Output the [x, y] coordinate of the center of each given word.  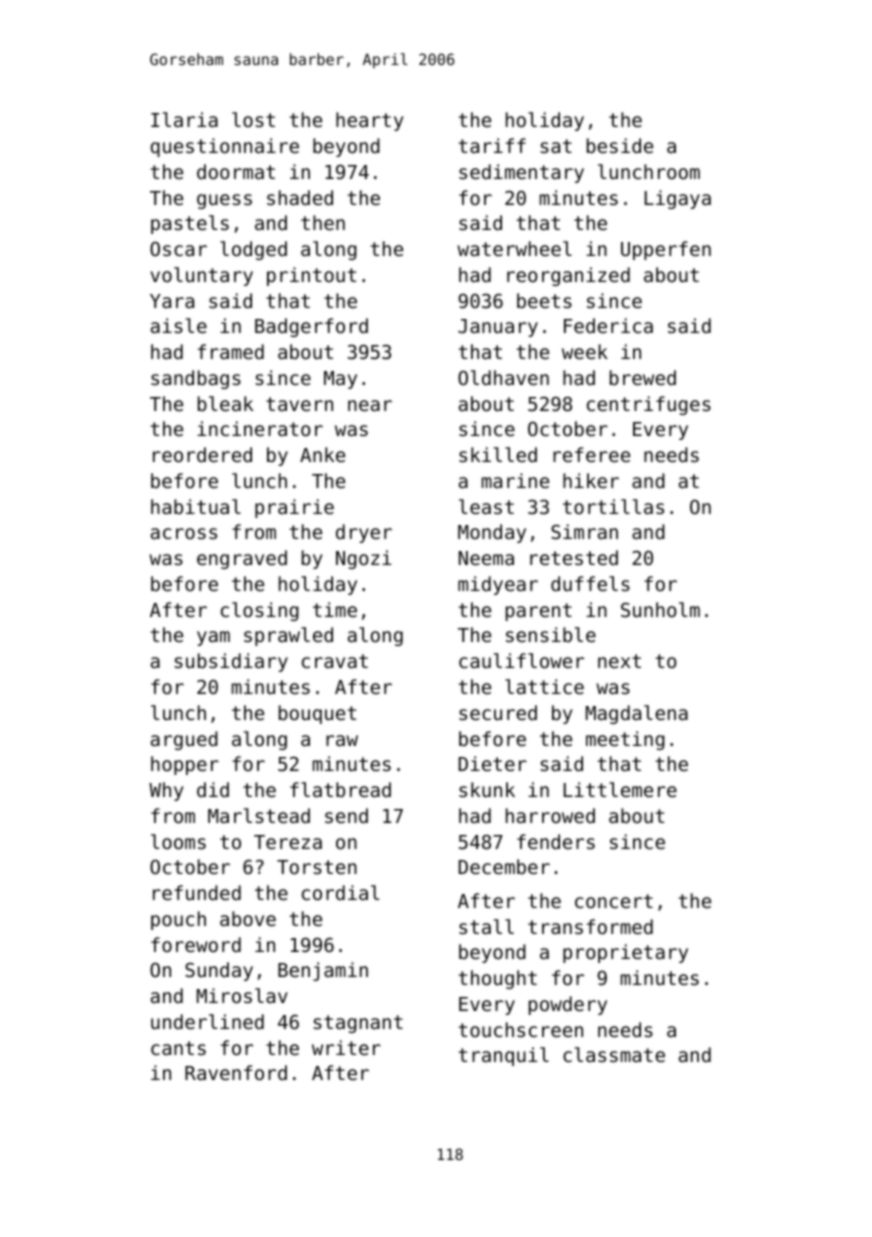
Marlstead [259, 815]
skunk [487, 789]
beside [620, 145]
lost [253, 119]
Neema [486, 558]
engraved [242, 559]
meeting [625, 740]
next [619, 661]
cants [178, 1048]
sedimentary [521, 173]
